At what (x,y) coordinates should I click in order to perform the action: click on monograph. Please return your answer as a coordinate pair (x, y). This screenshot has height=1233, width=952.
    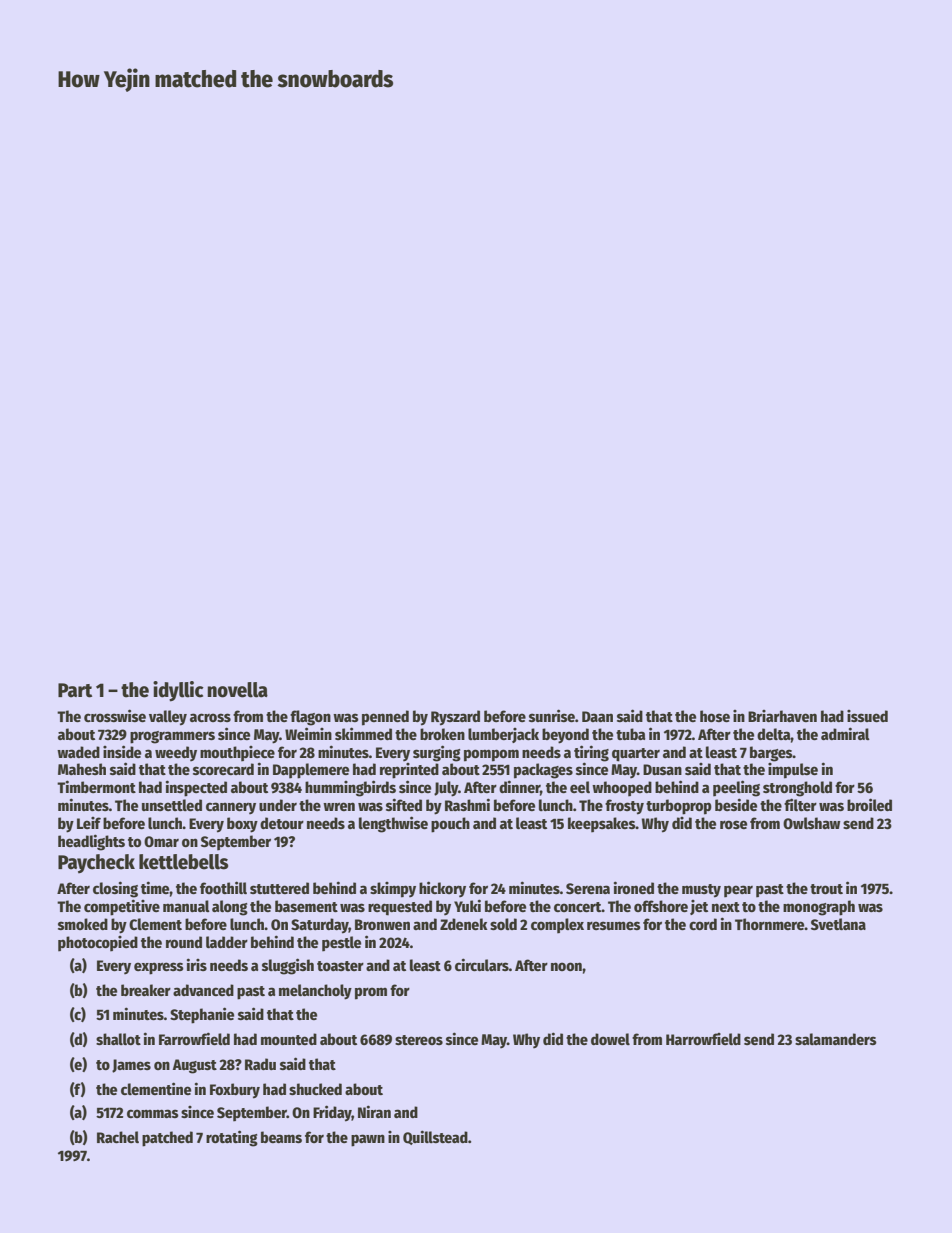
    Looking at the image, I should click on (819, 908).
